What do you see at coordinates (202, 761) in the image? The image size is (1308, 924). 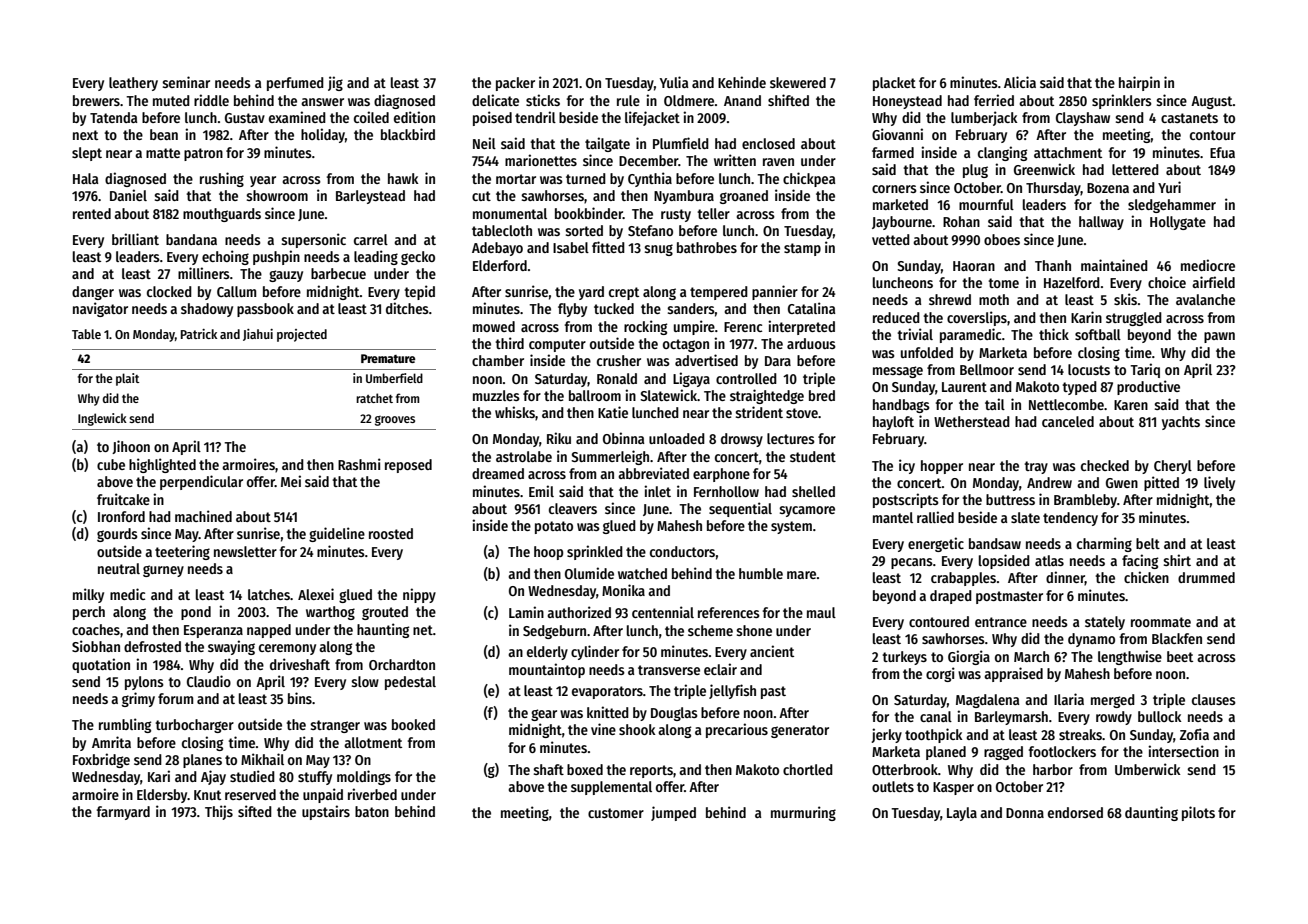 I see `planes` at bounding box center [202, 761].
